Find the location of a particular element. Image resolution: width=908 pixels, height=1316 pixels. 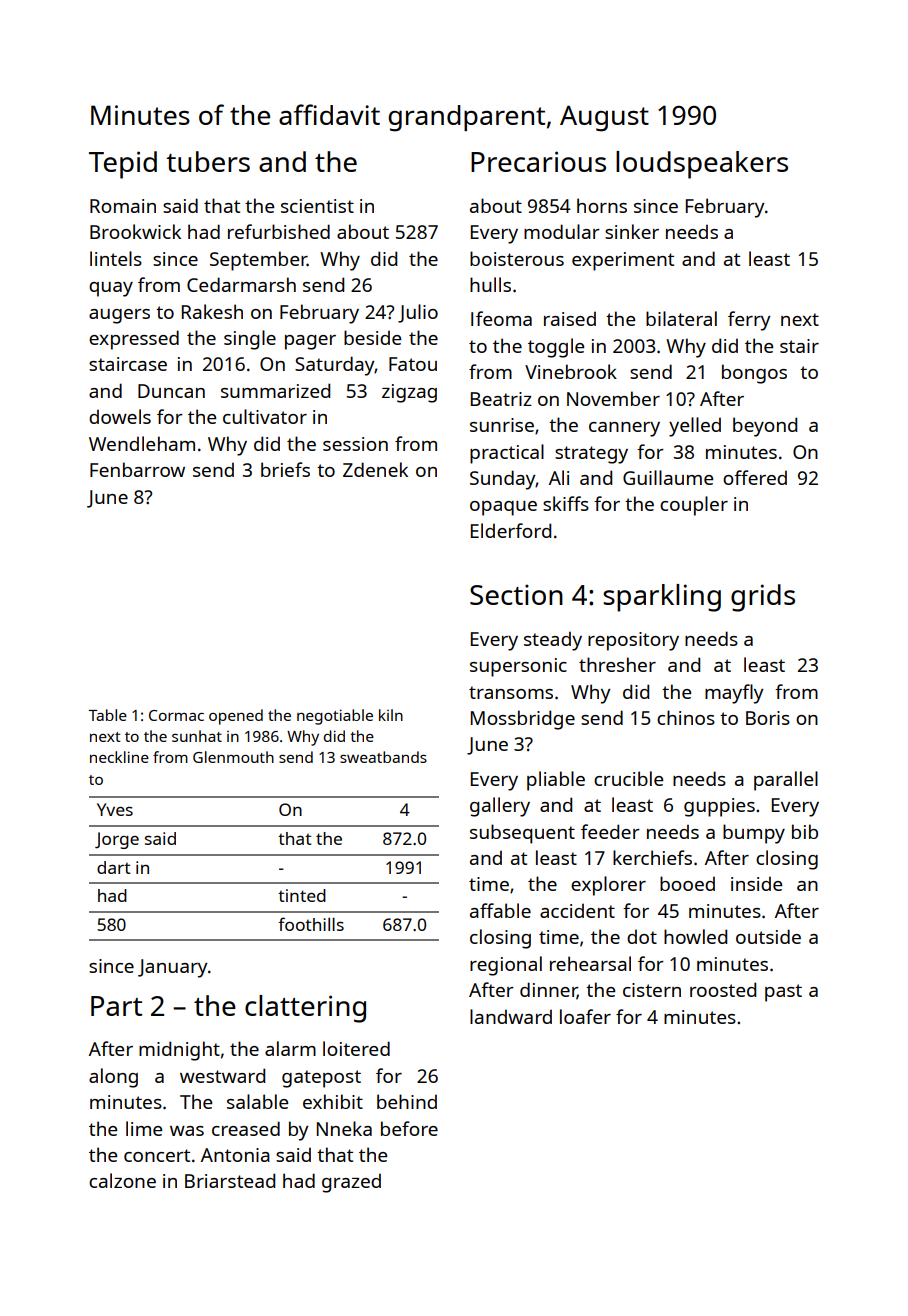

ferry is located at coordinates (749, 321).
